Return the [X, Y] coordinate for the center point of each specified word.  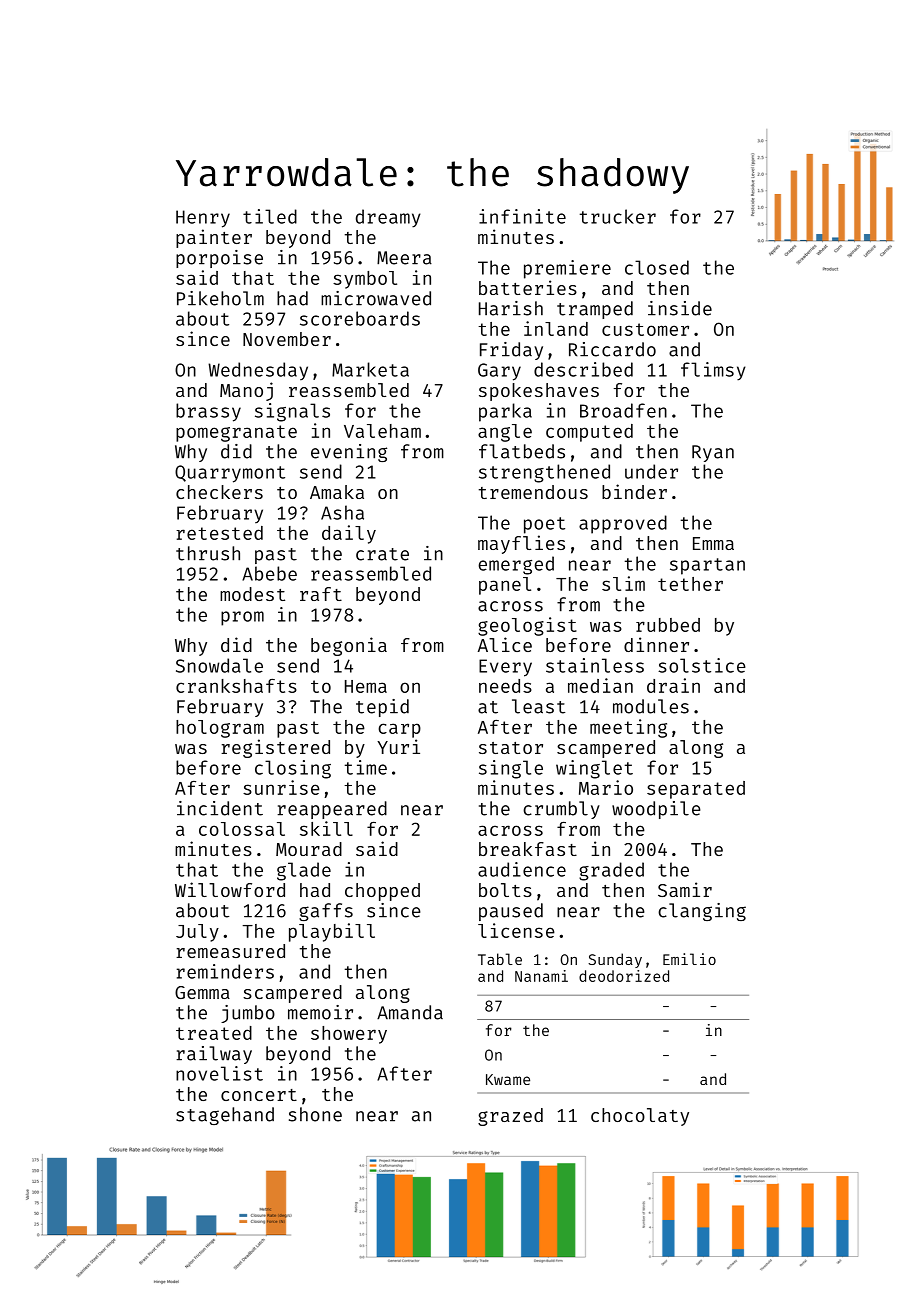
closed [657, 267]
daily [349, 534]
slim [623, 583]
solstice [702, 665]
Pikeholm [220, 298]
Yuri [398, 746]
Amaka [337, 492]
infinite [522, 216]
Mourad [309, 849]
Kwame [508, 1079]
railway [214, 1055]
